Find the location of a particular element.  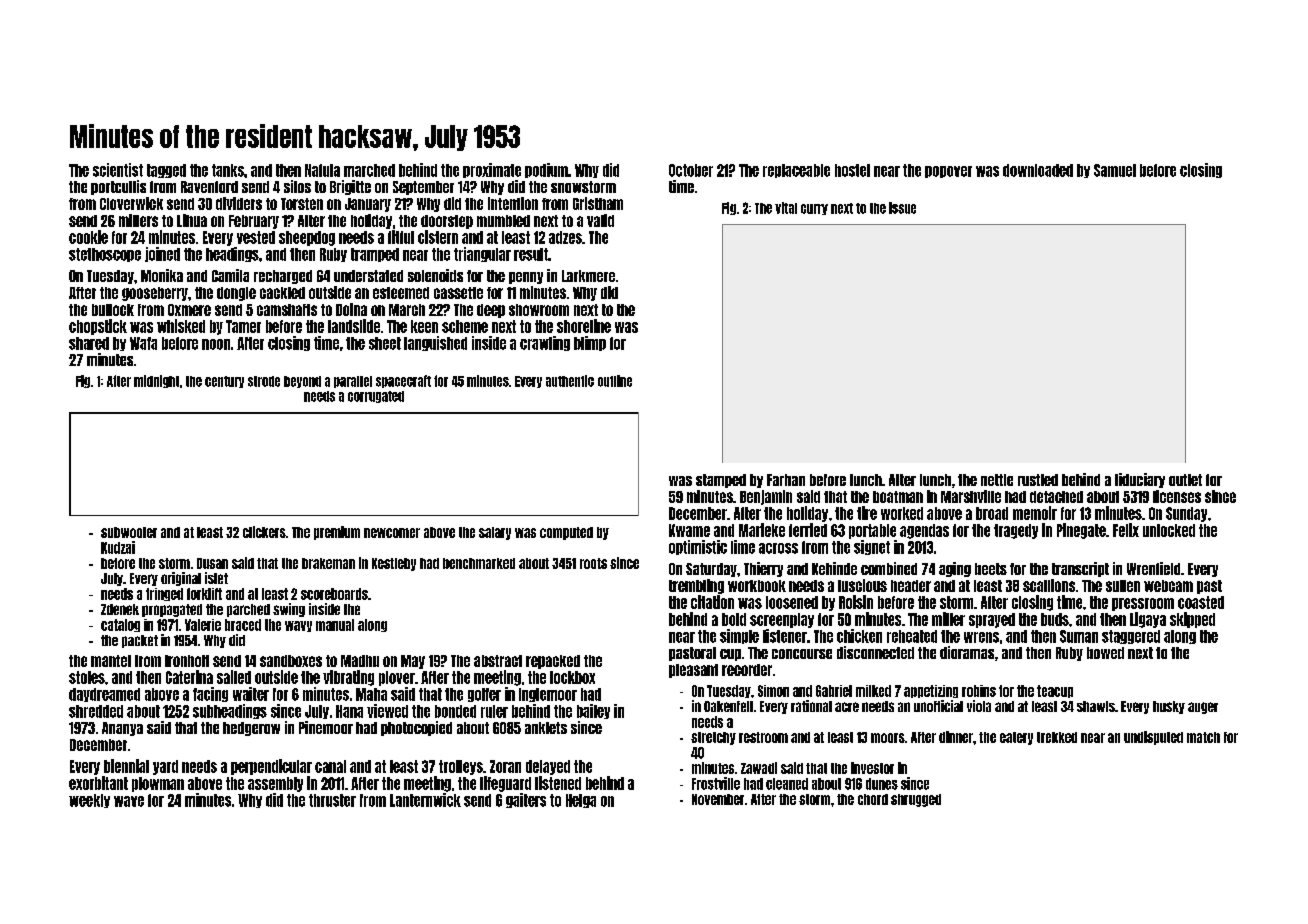

shared is located at coordinates (89, 343).
